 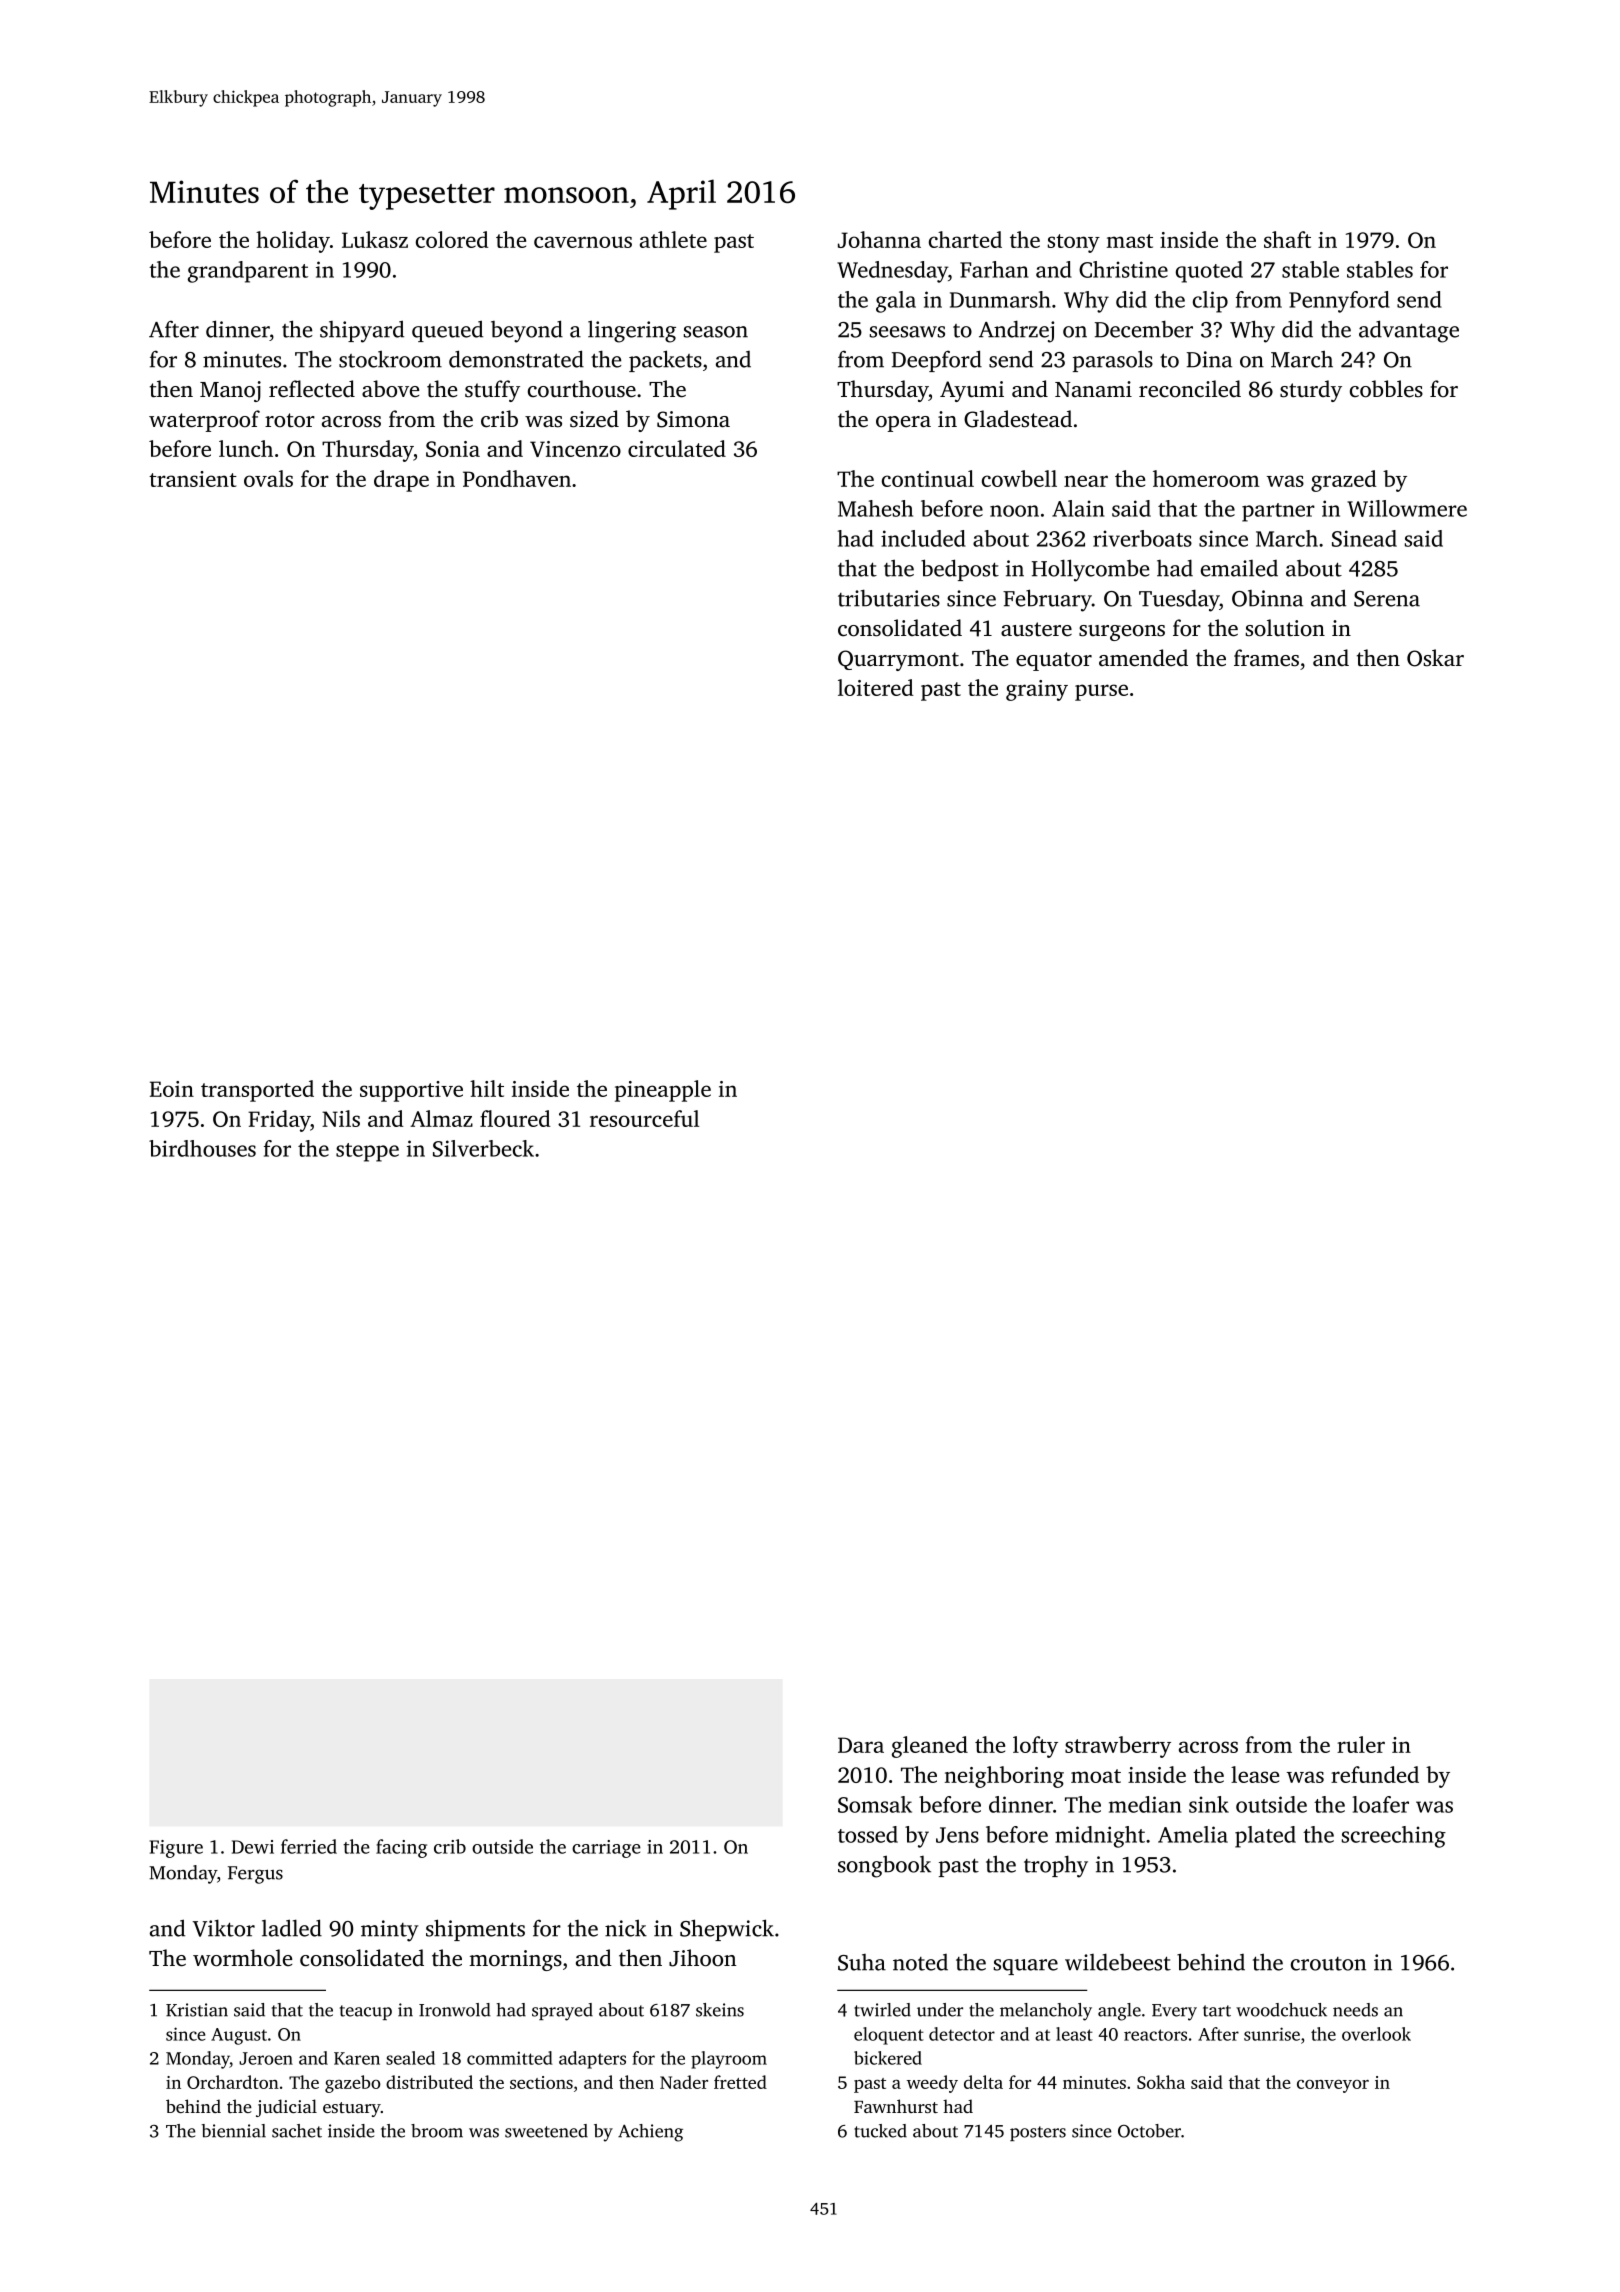 What do you see at coordinates (375, 239) in the document?
I see `Lukasz` at bounding box center [375, 239].
